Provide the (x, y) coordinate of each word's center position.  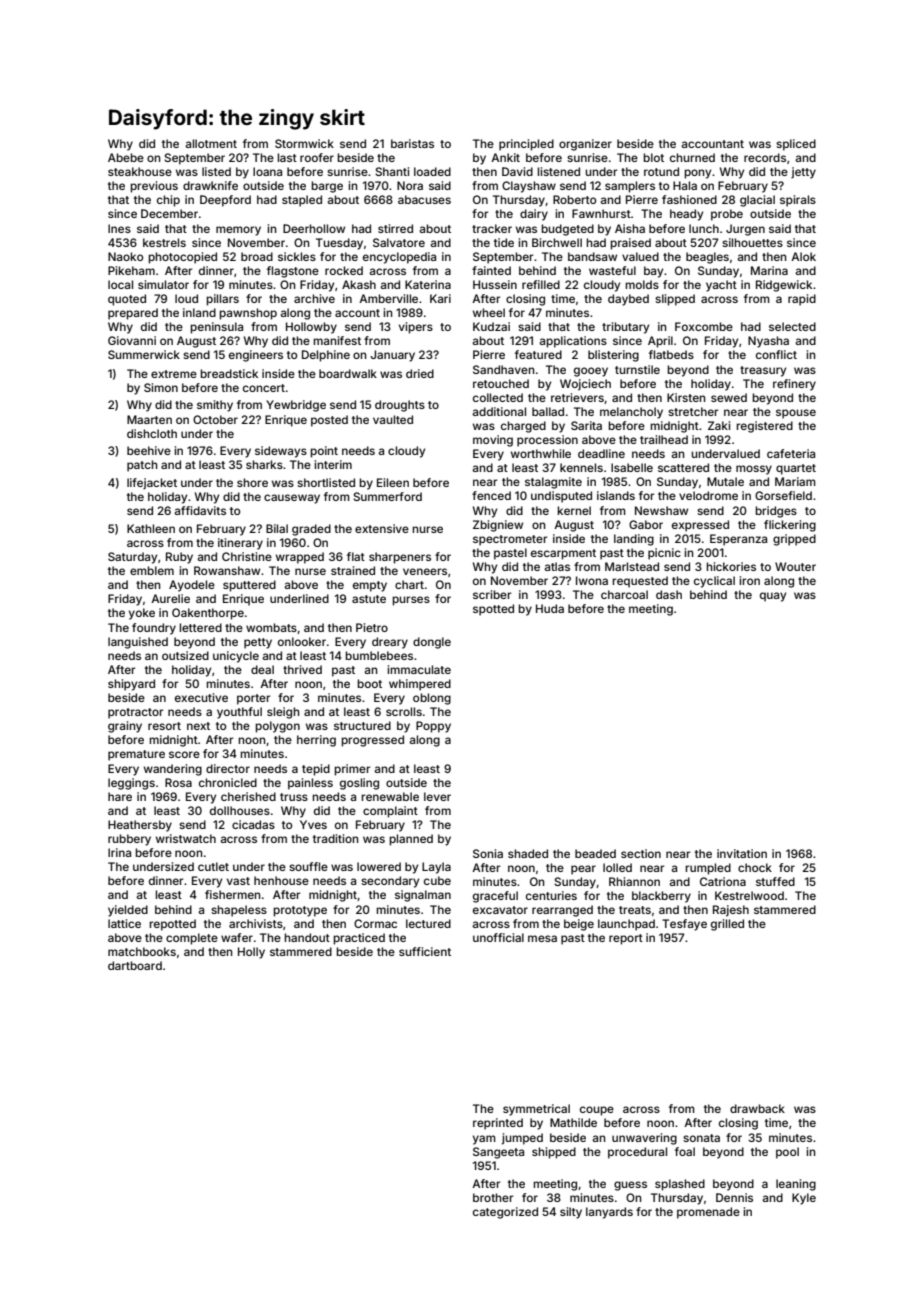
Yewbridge (296, 406)
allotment (211, 143)
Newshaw (661, 510)
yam (484, 1140)
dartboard (135, 965)
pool (787, 1153)
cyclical (714, 582)
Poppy (433, 727)
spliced (796, 145)
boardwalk (348, 373)
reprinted (498, 1124)
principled (526, 145)
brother (493, 1197)
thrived (302, 669)
